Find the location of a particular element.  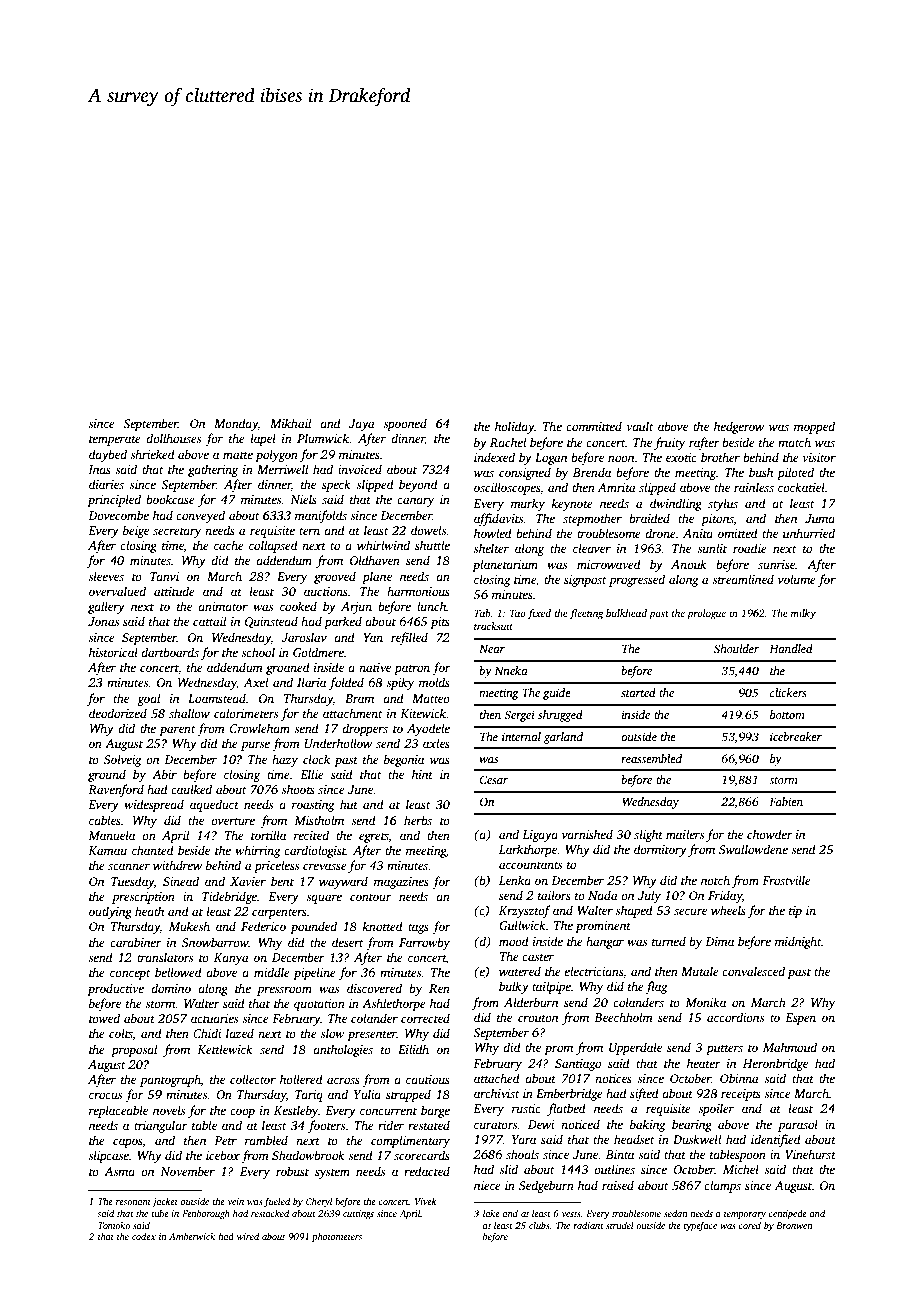

curators is located at coordinates (496, 1125).
